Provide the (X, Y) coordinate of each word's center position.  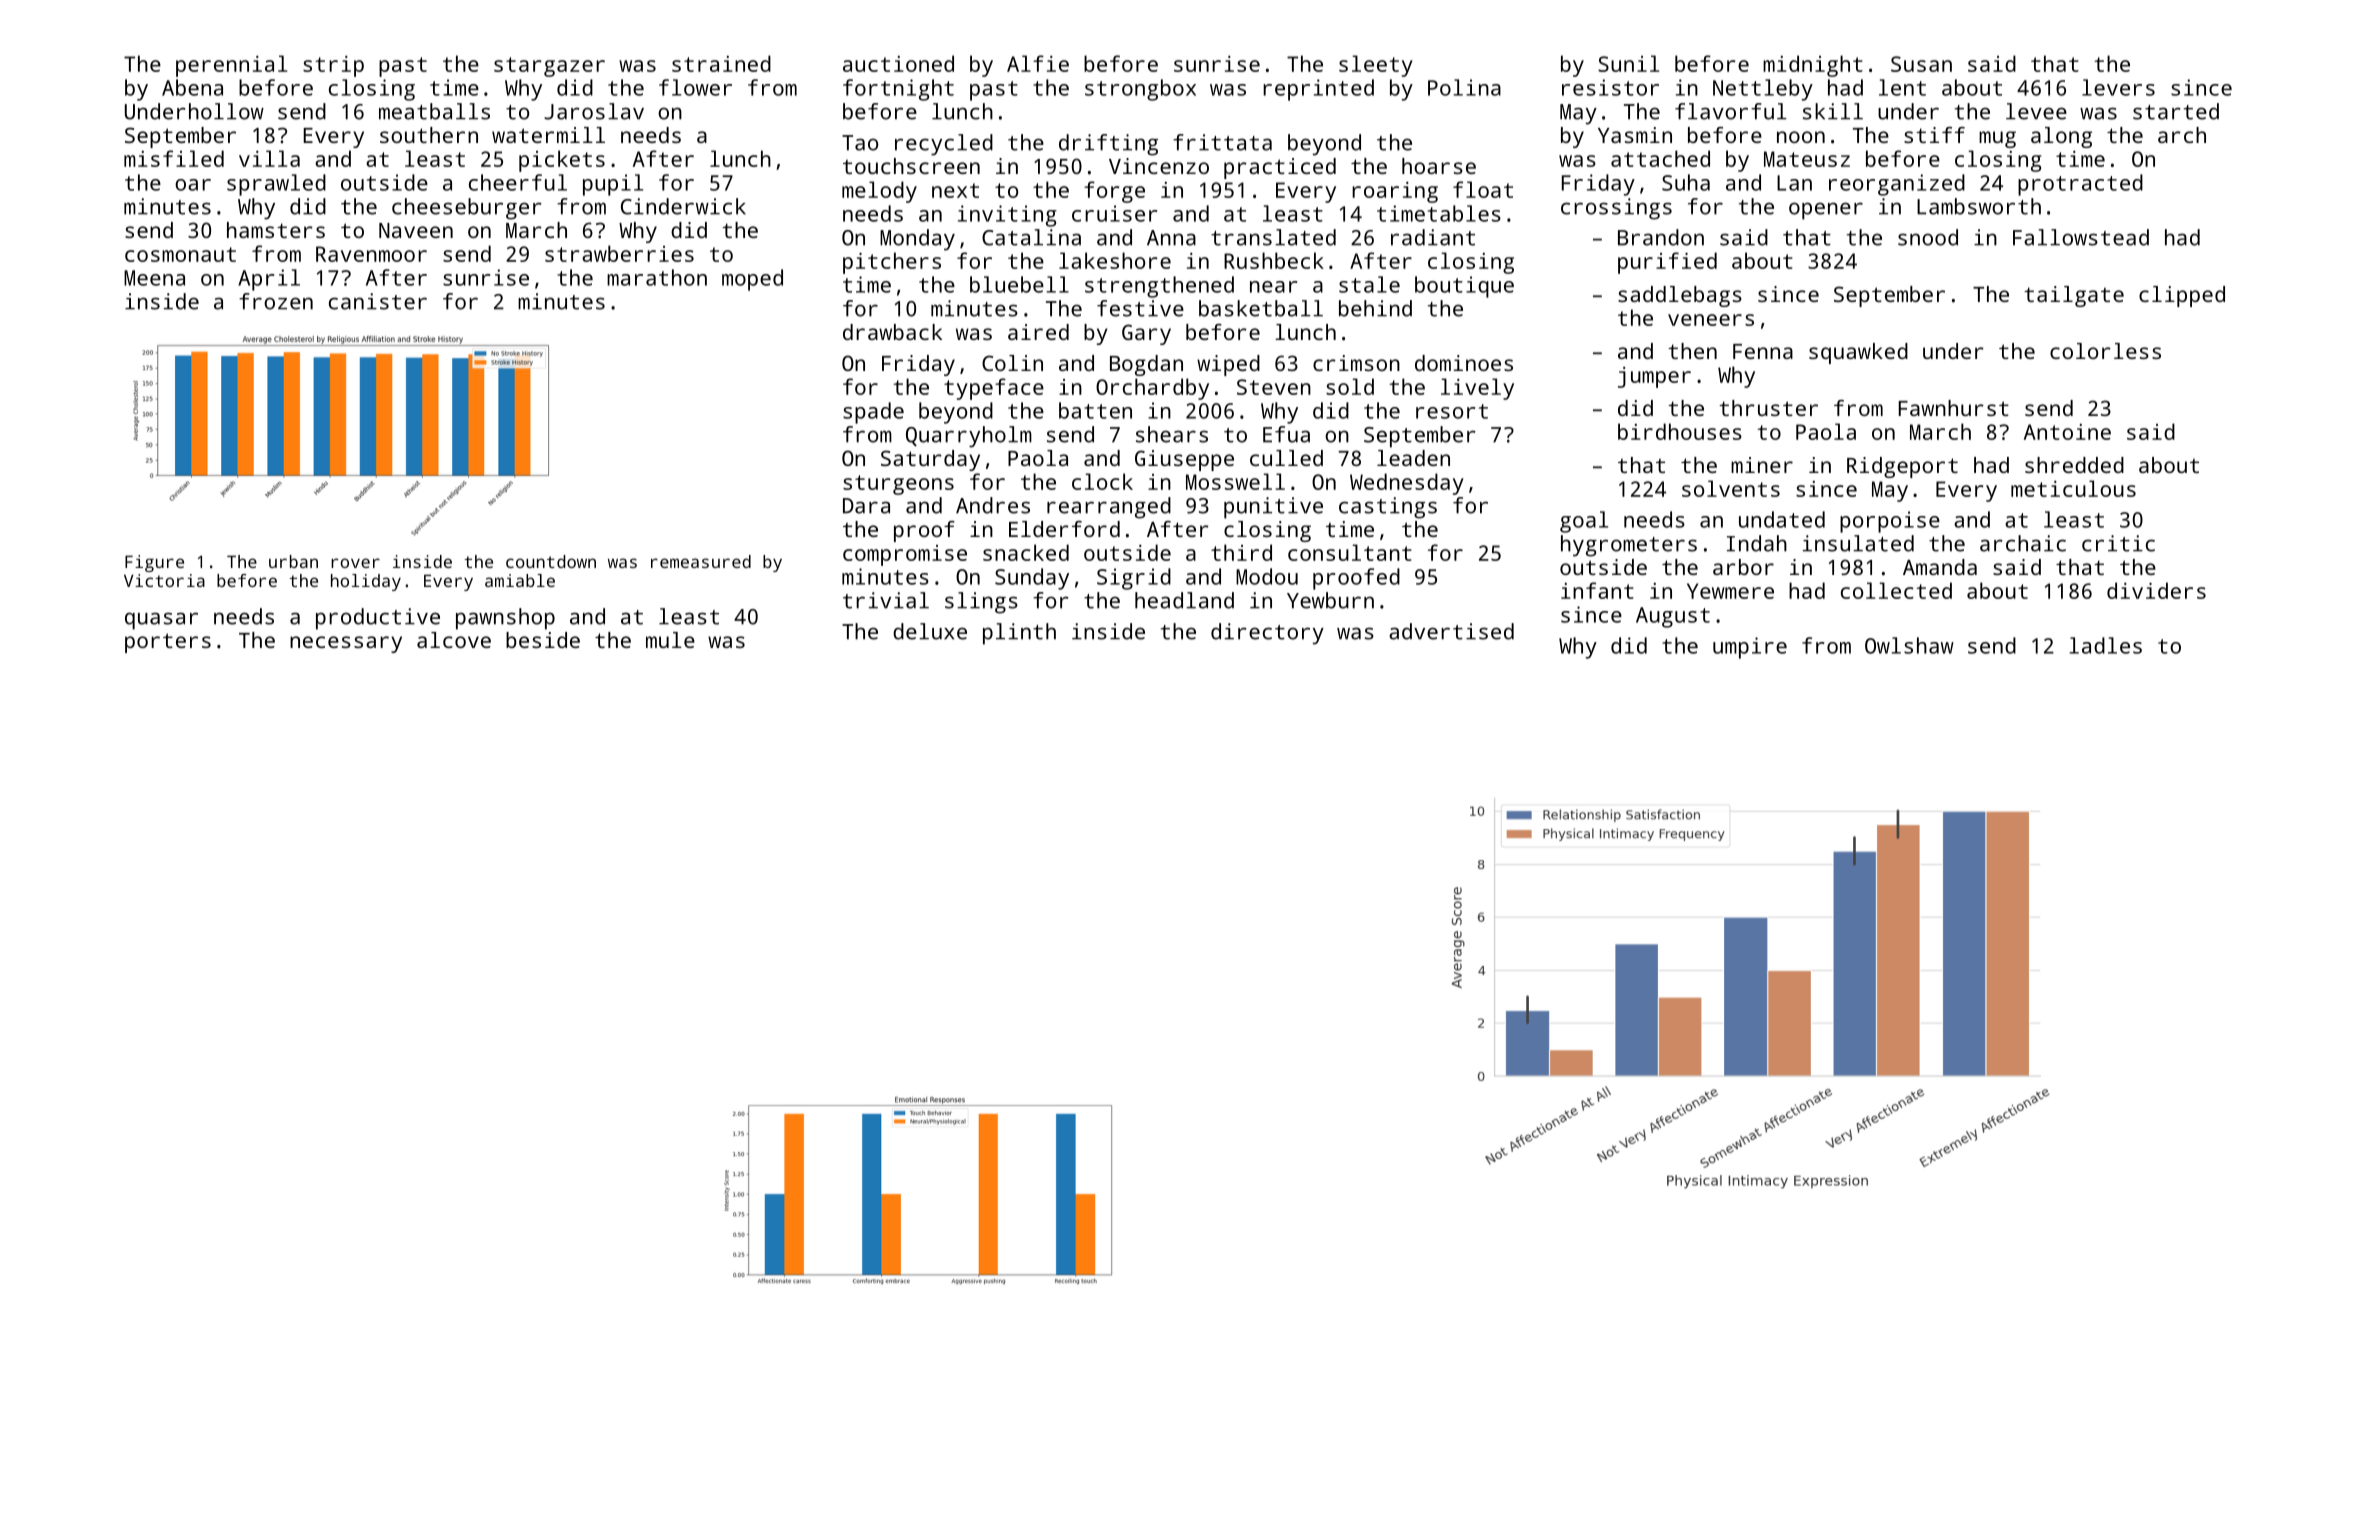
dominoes (1464, 363)
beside (543, 640)
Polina (1464, 87)
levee (2036, 111)
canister (378, 301)
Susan (1921, 64)
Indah (1757, 543)
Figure (154, 563)
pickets (562, 161)
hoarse (1439, 166)
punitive (1273, 508)
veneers (1711, 320)
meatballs (434, 111)
